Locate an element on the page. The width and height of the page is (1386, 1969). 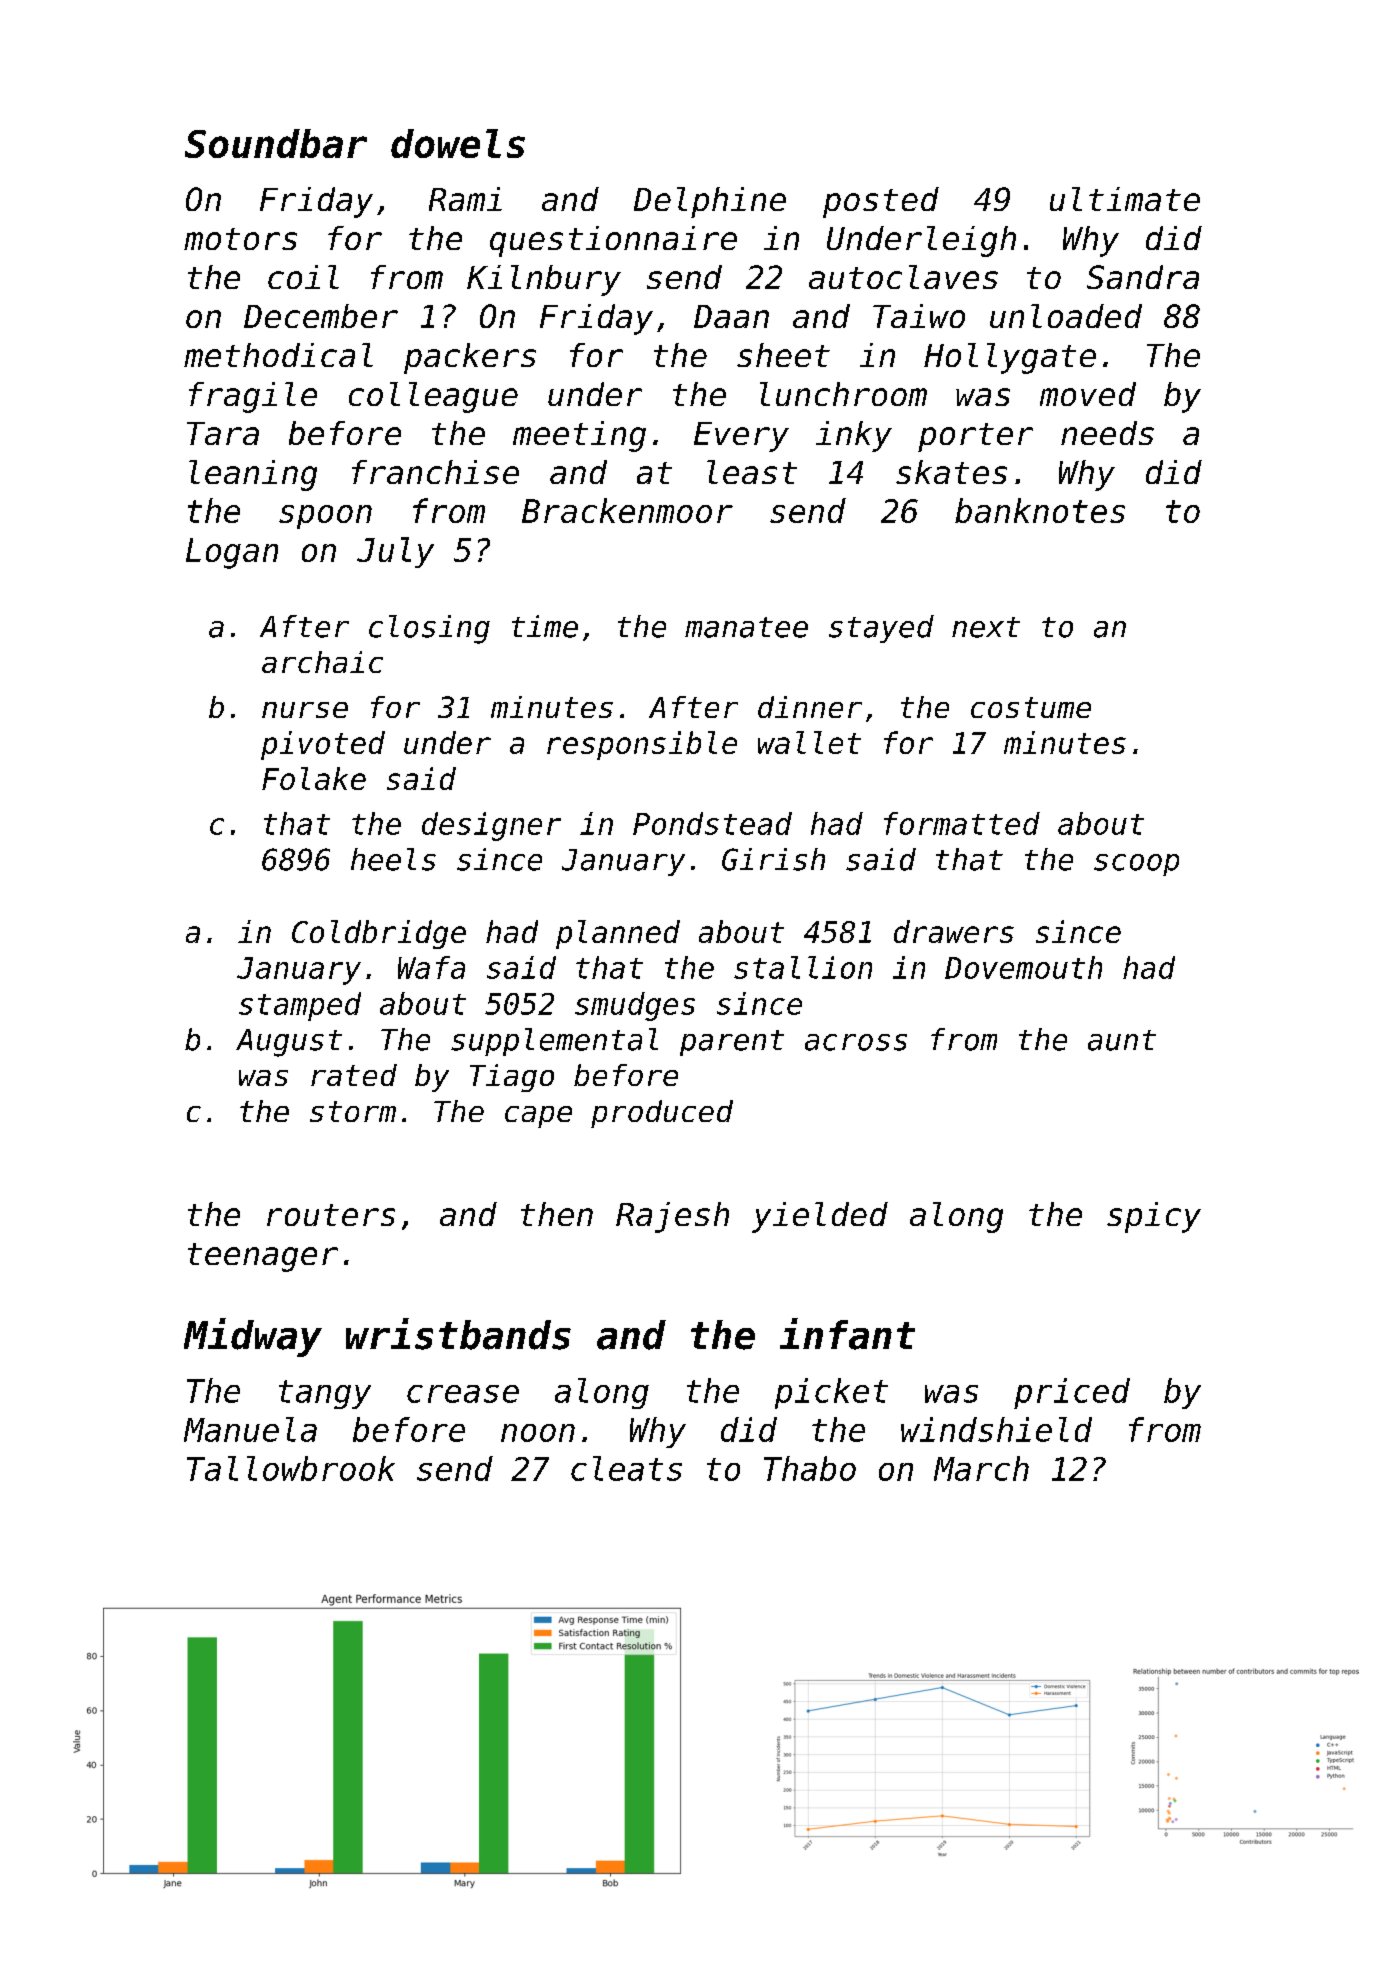
scoop is located at coordinates (1136, 865).
